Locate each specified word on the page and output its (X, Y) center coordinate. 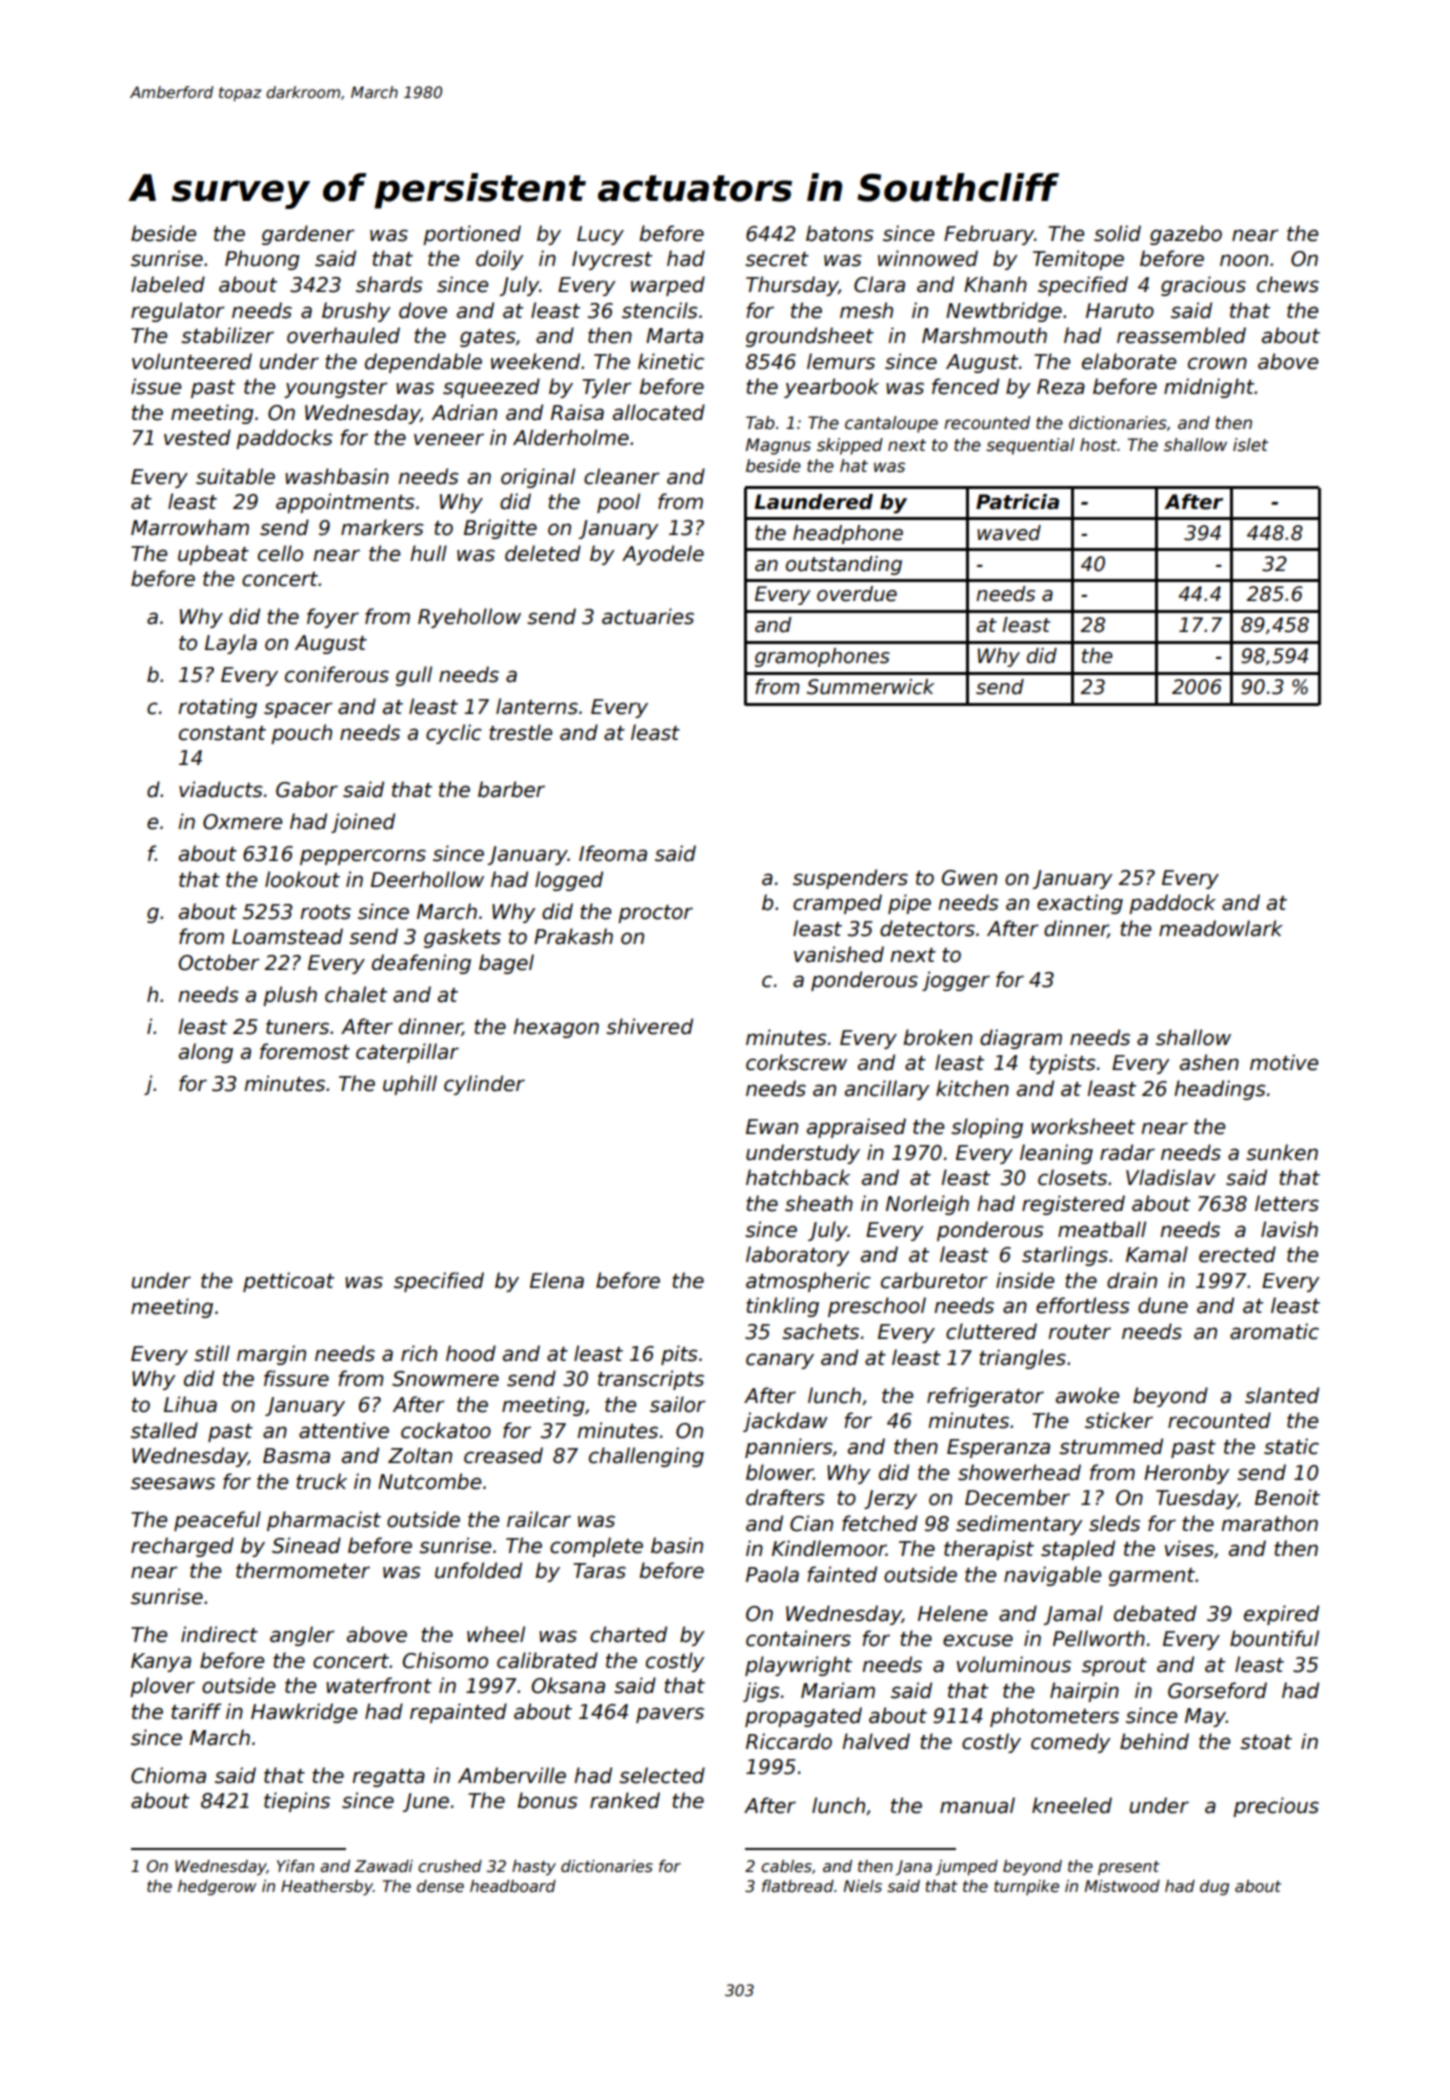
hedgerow (217, 1887)
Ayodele (663, 555)
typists (1063, 1064)
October (219, 962)
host (1098, 445)
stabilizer (227, 335)
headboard (513, 1886)
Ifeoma (613, 853)
